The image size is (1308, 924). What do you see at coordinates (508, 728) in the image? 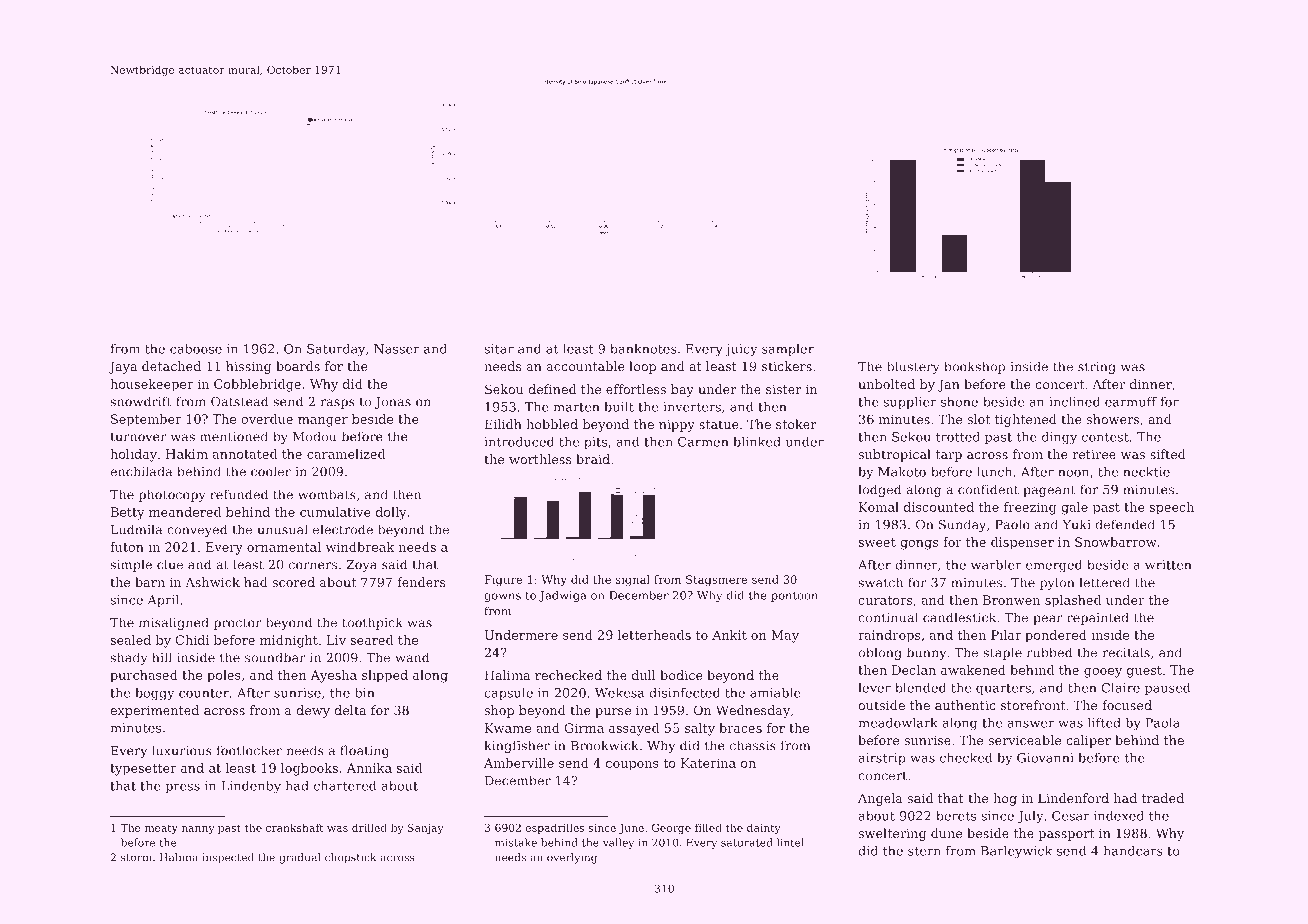
I see `Kwame` at bounding box center [508, 728].
